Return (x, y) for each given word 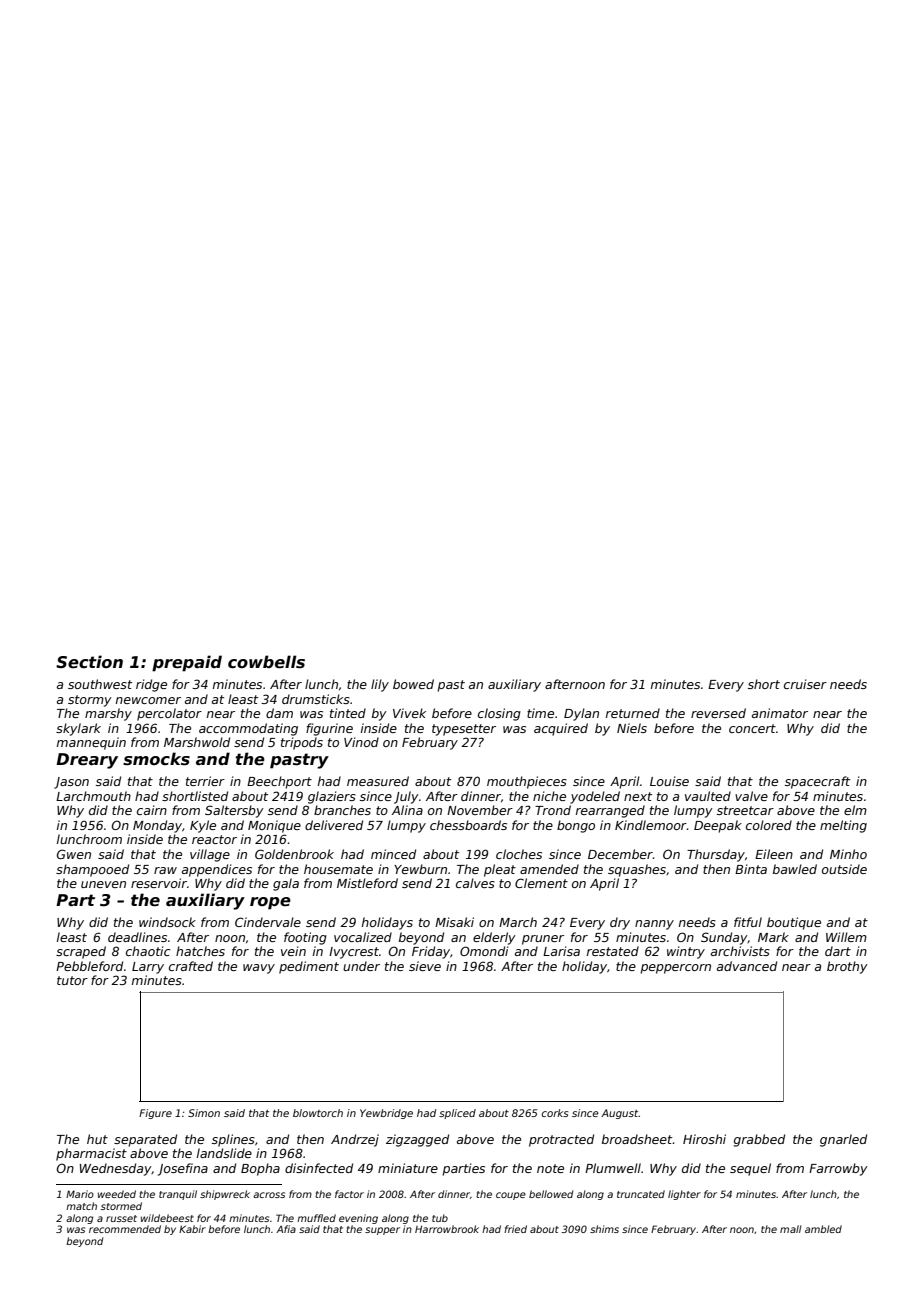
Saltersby (234, 811)
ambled (823, 1229)
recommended (125, 1229)
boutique (794, 923)
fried (515, 1229)
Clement (541, 883)
